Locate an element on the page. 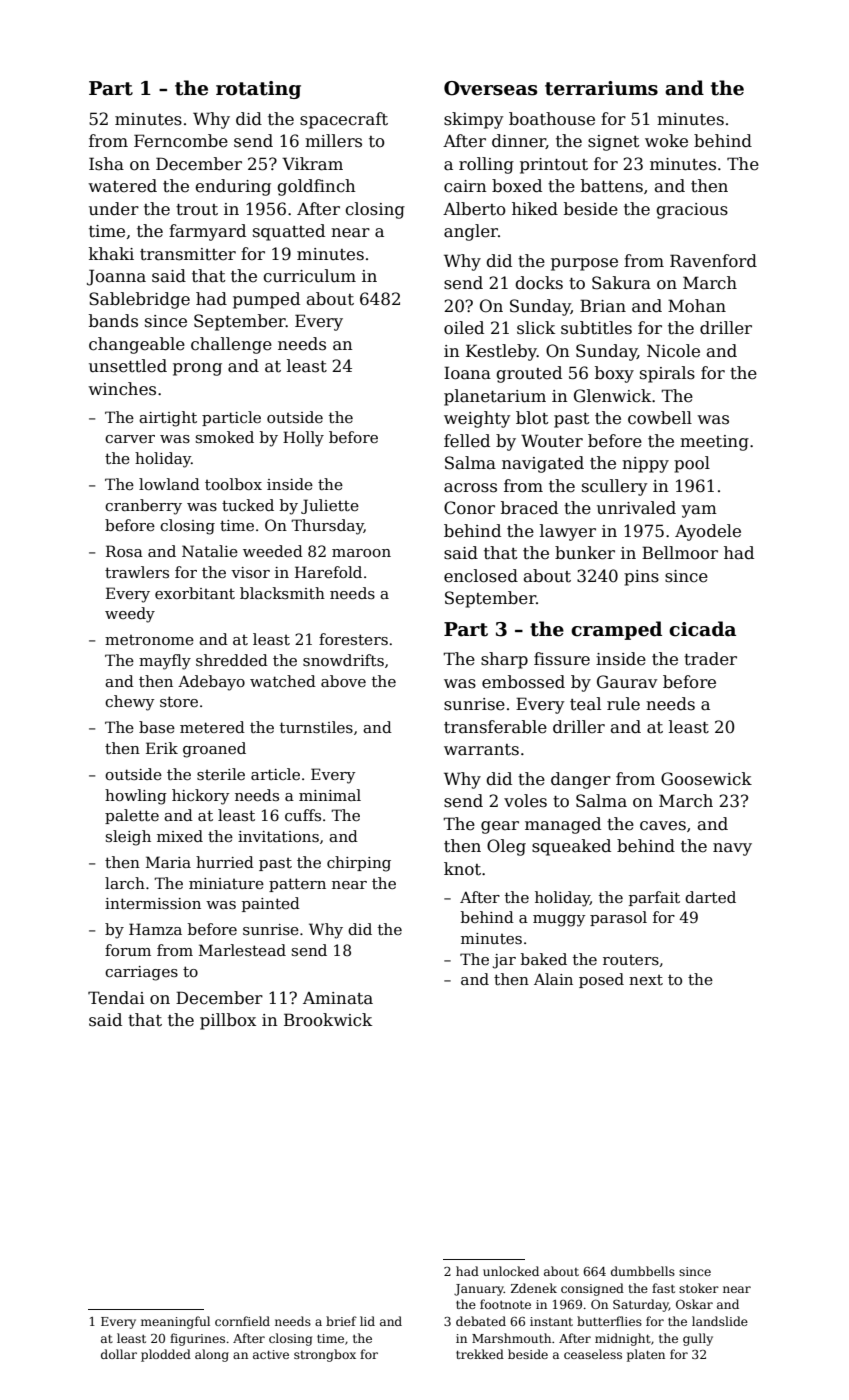 The width and height of the image is (849, 1400). transferable is located at coordinates (495, 727).
